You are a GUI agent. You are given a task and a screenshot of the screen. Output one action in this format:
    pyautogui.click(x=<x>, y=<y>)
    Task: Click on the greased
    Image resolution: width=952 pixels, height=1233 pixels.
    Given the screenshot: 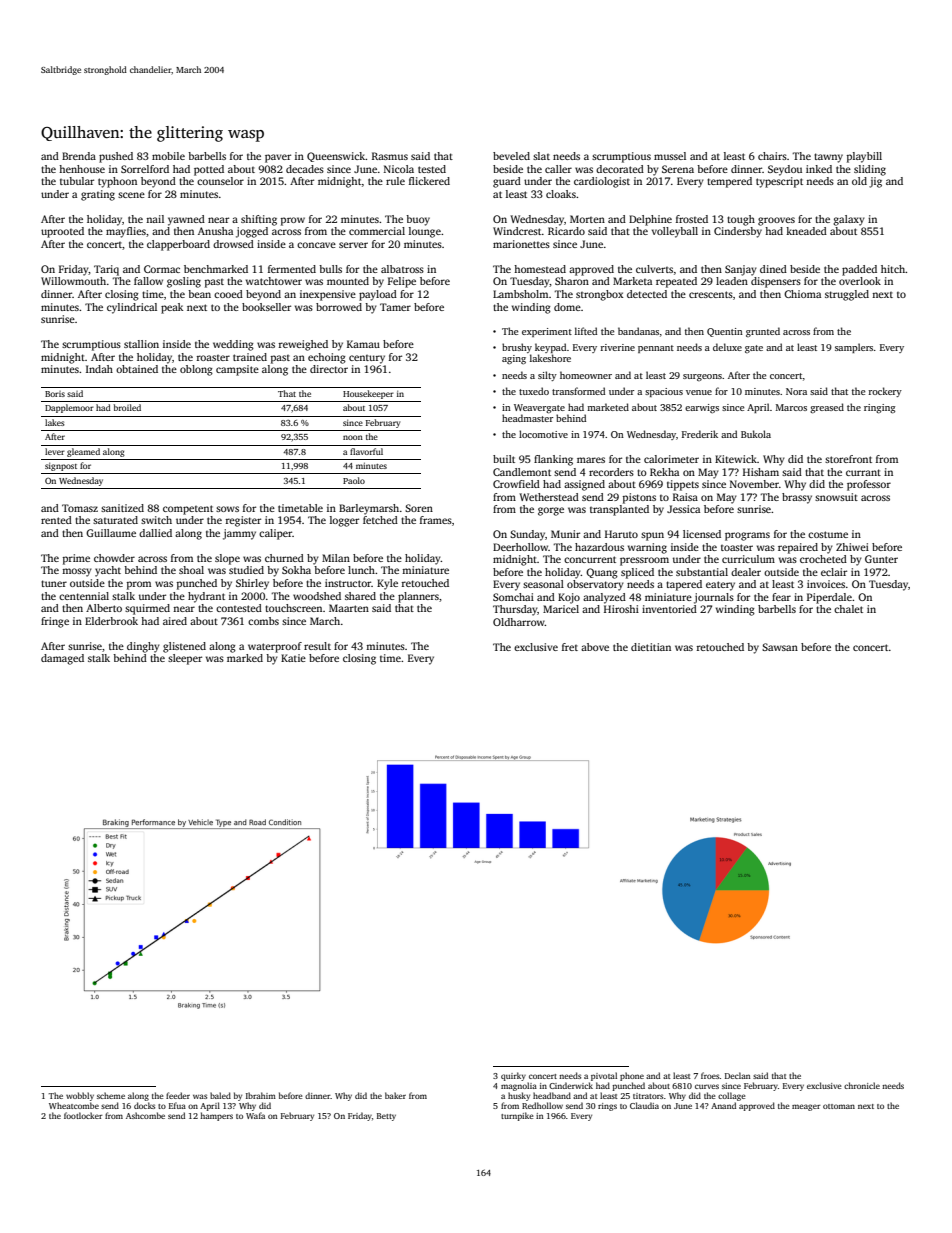 What is the action you would take?
    pyautogui.click(x=827, y=408)
